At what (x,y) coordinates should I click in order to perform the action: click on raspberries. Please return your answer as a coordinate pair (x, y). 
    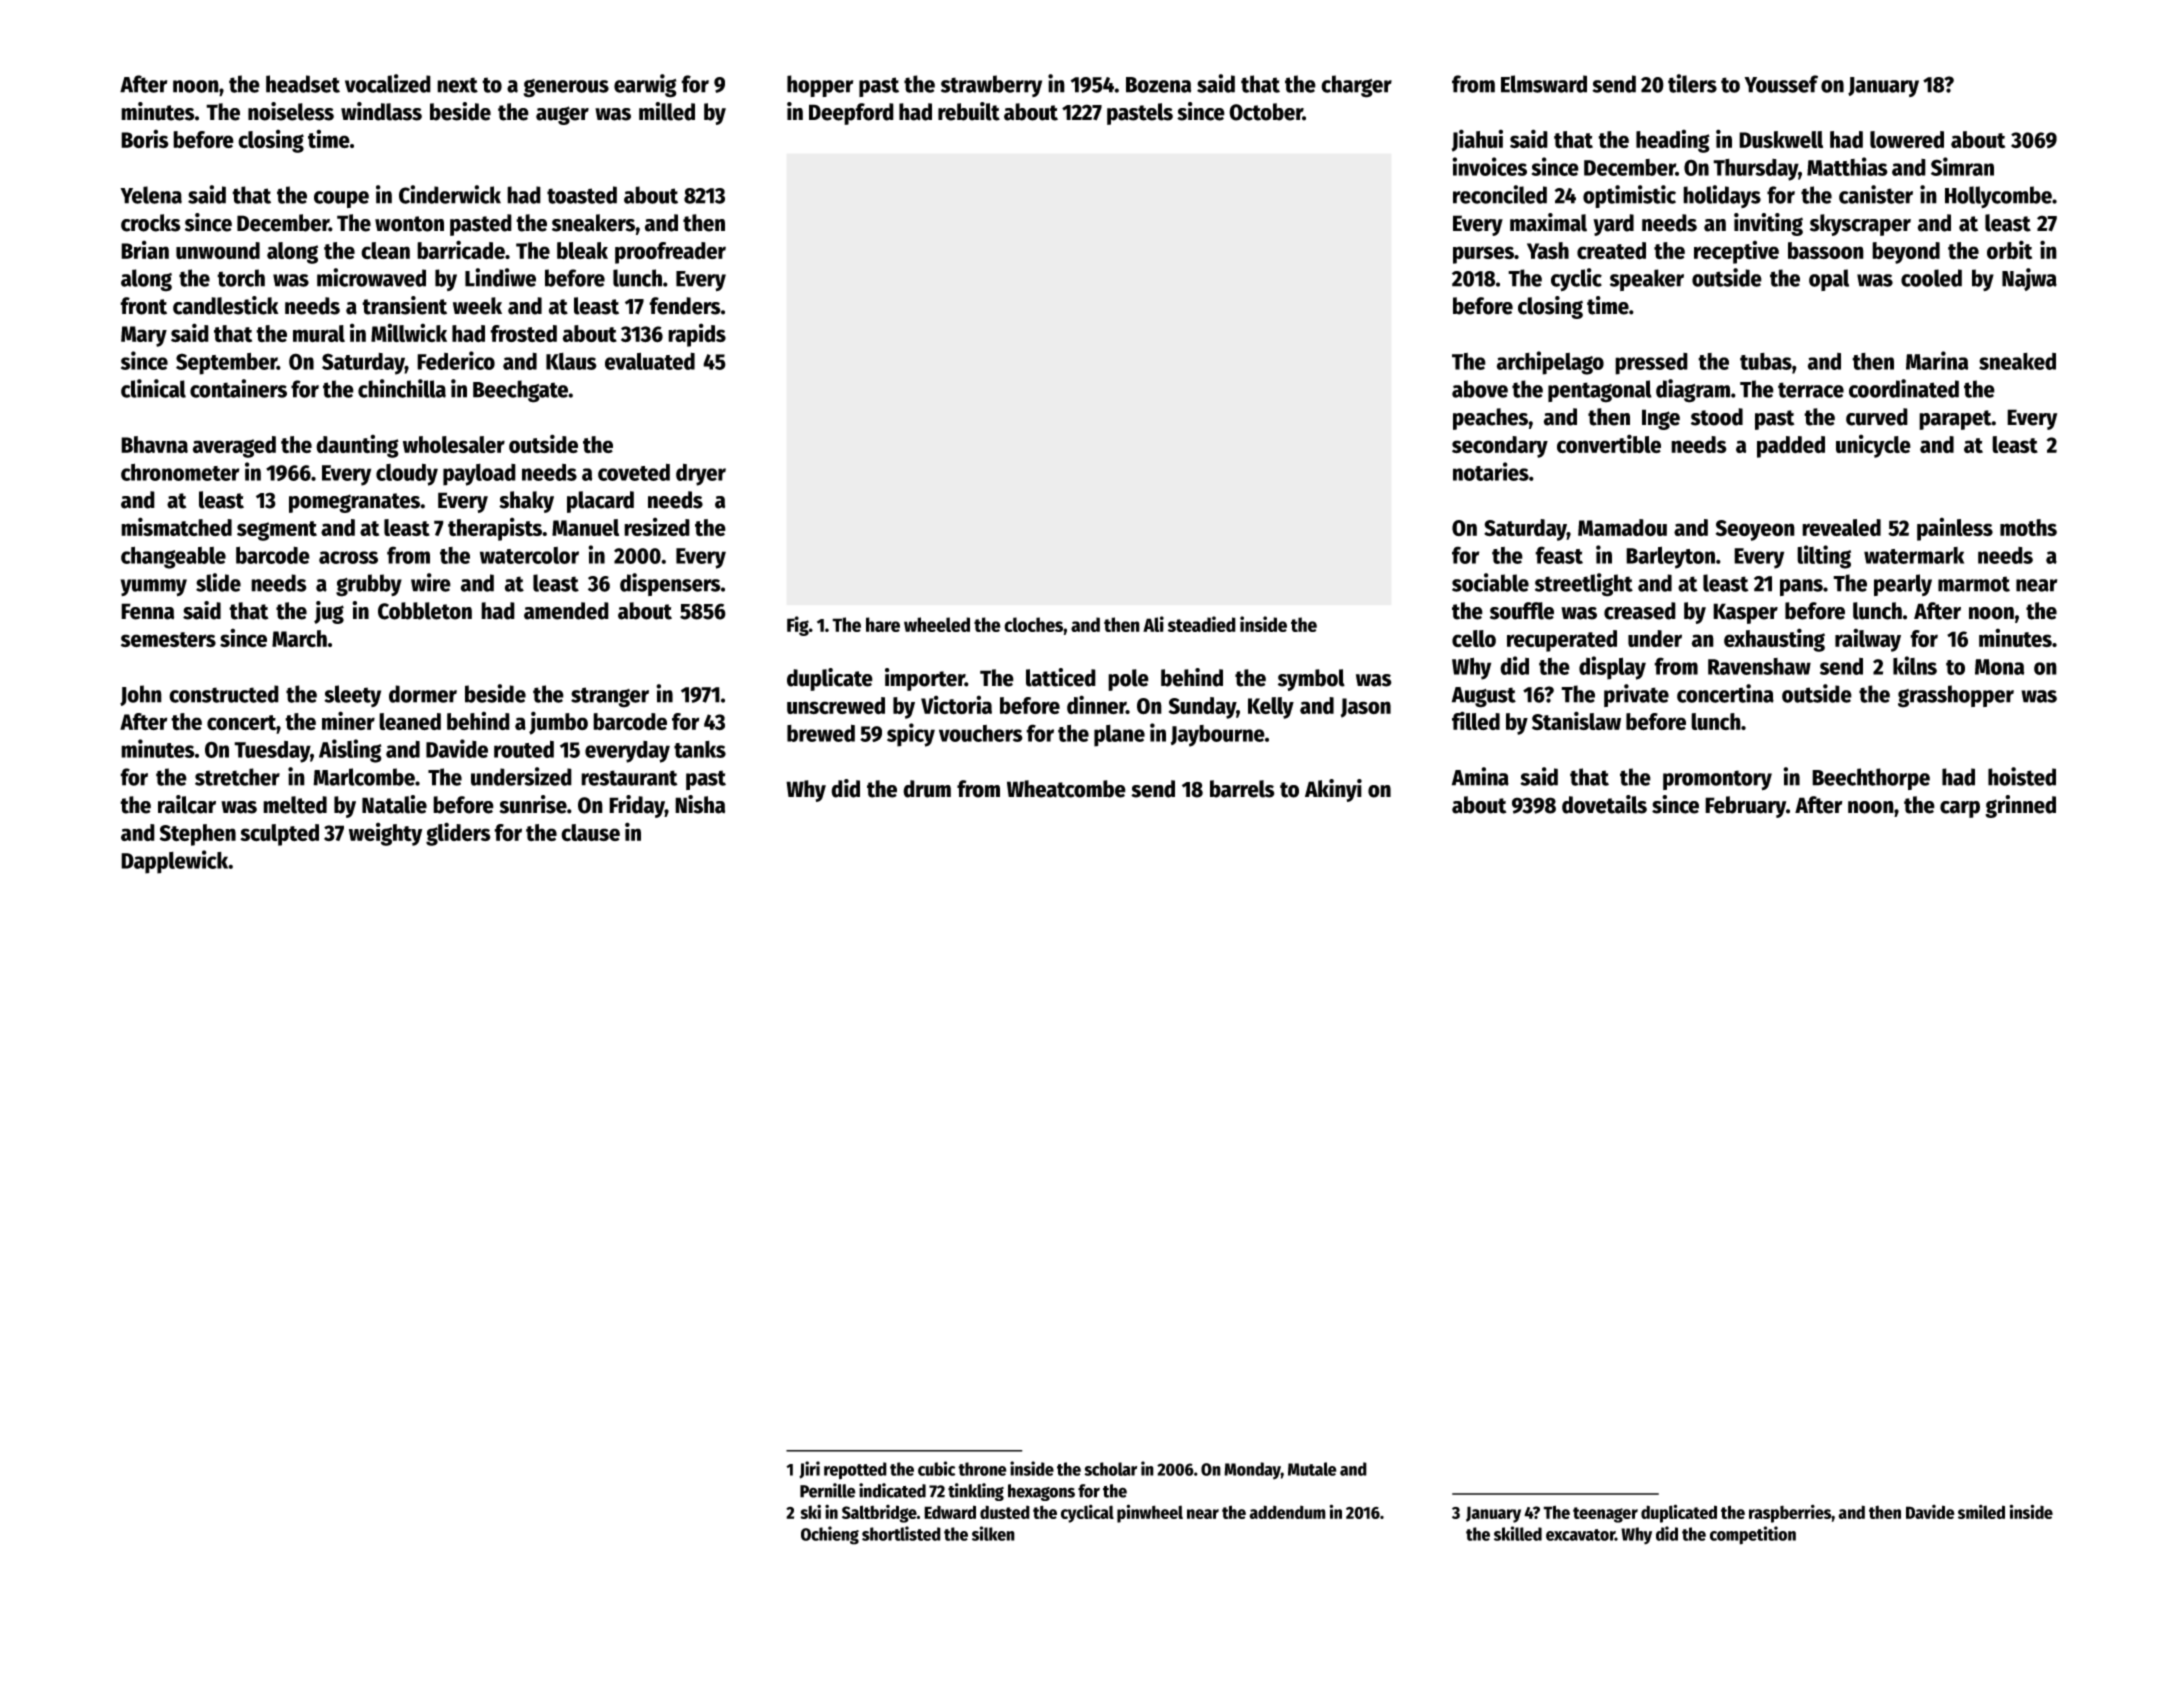
    Looking at the image, I should click on (1790, 1513).
